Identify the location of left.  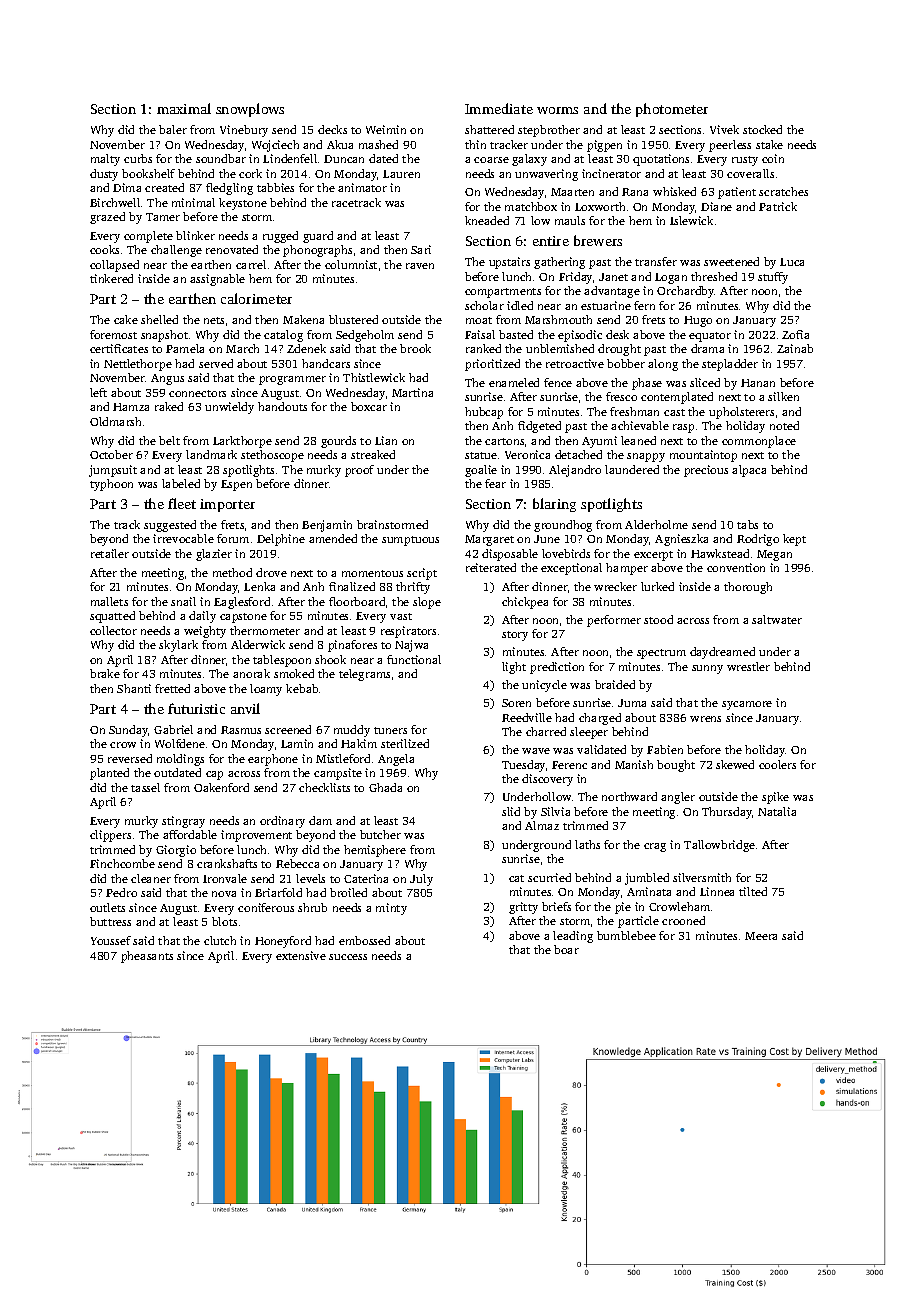
(98, 392).
